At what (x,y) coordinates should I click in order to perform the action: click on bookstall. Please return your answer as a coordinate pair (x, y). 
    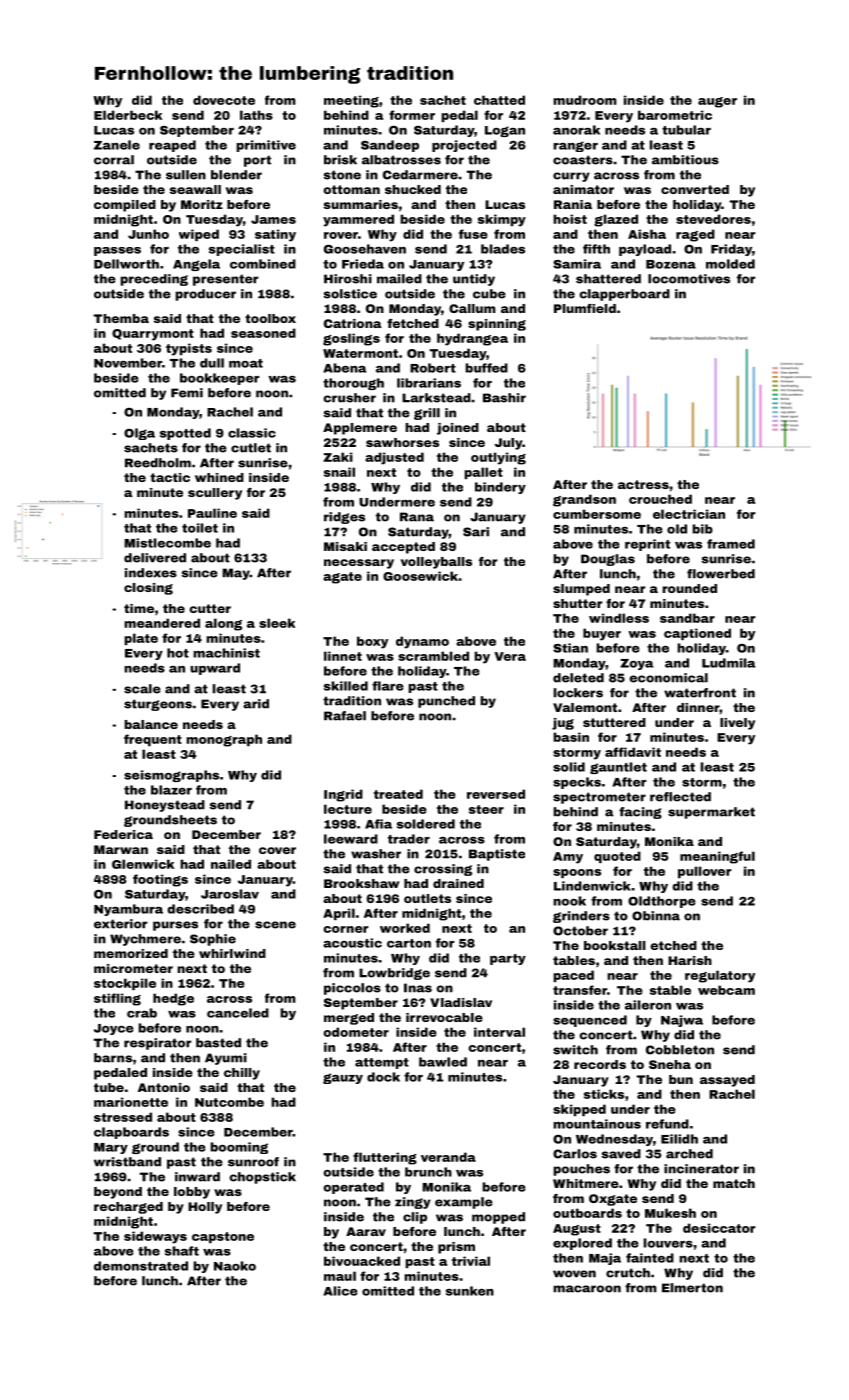
    Looking at the image, I should click on (615, 945).
